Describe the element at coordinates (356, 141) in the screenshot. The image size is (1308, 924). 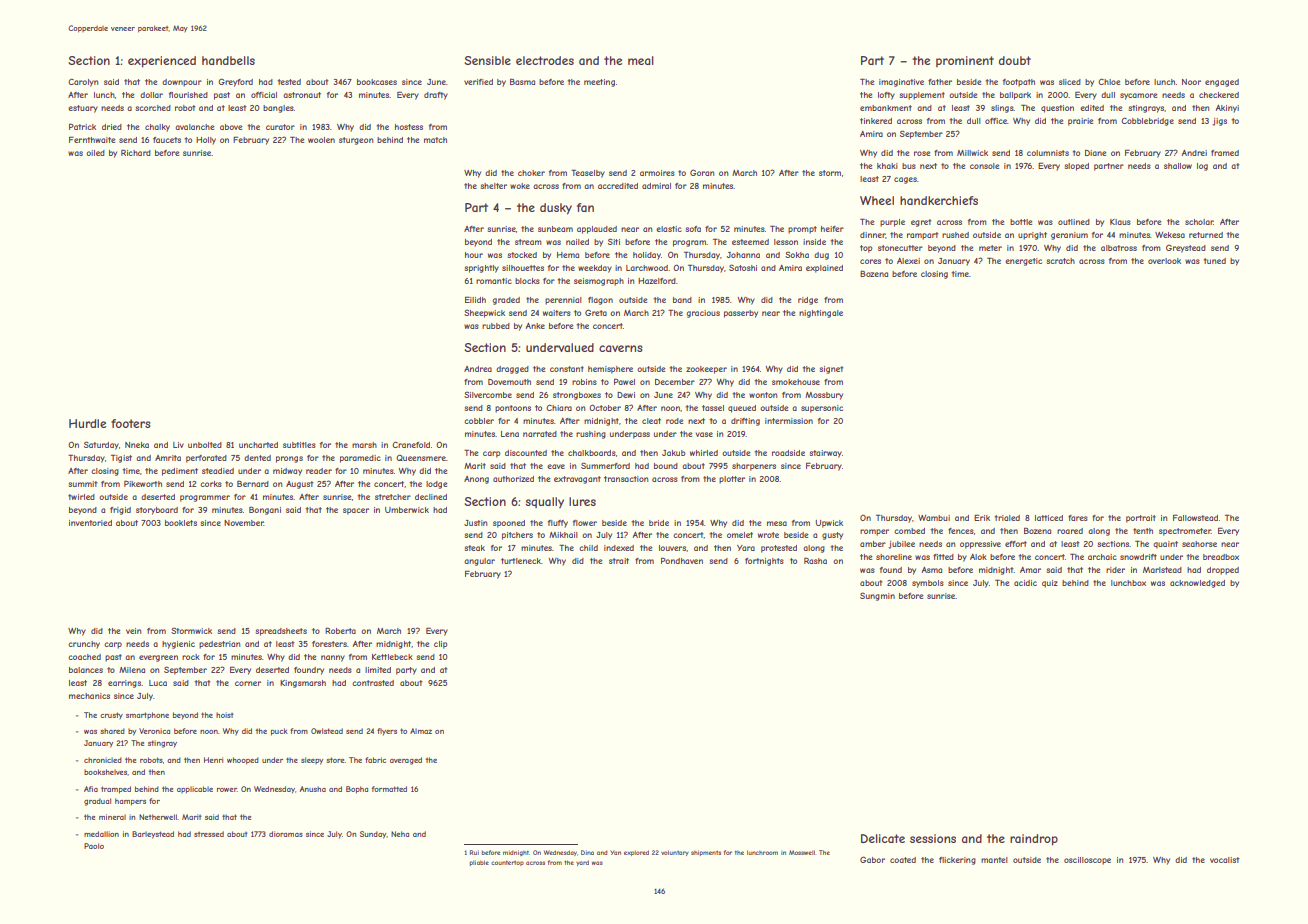
I see `sturgeon` at that location.
